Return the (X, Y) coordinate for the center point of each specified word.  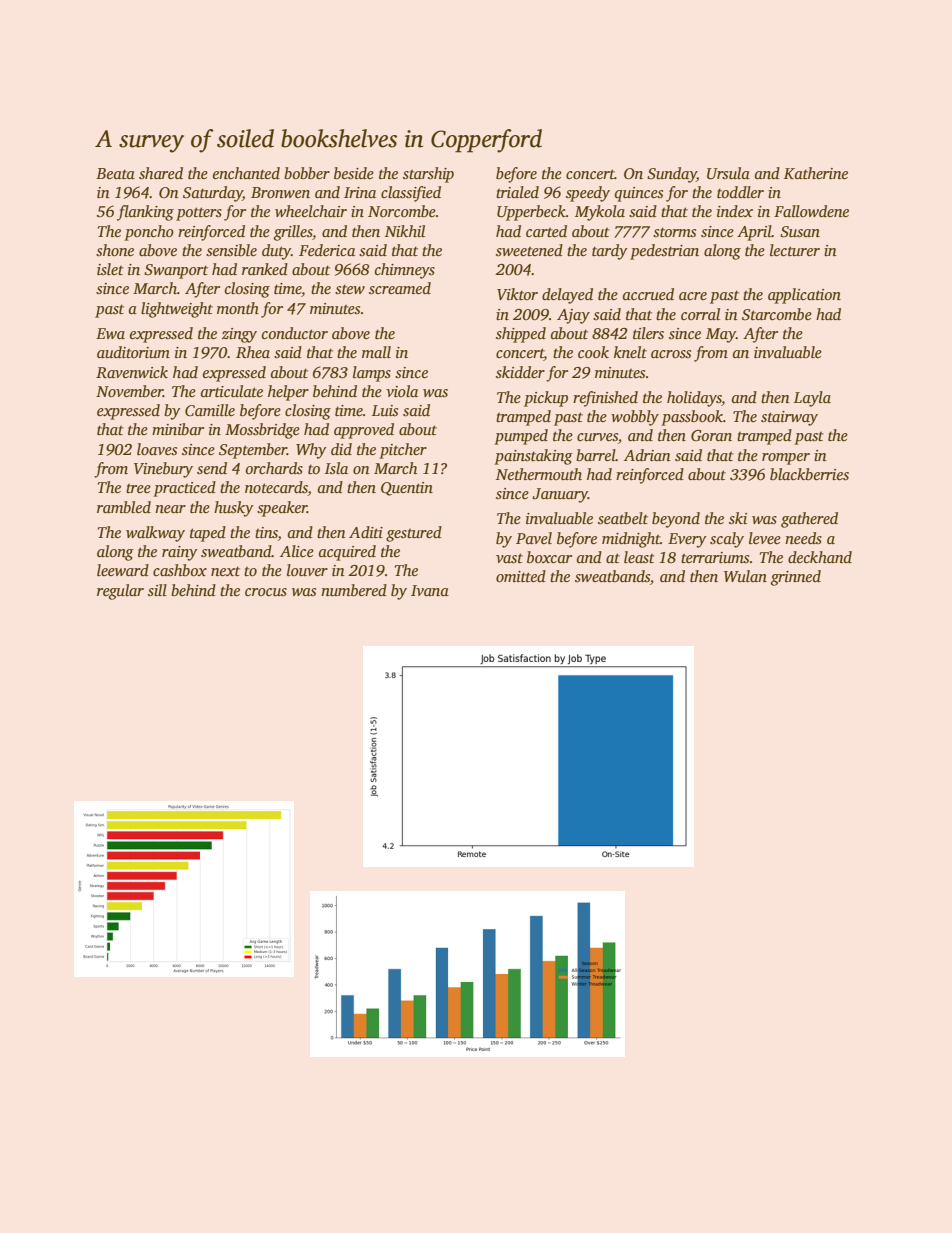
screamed (400, 288)
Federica (327, 250)
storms (674, 232)
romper (786, 459)
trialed (517, 192)
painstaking (533, 457)
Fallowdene (811, 211)
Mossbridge (262, 431)
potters (199, 214)
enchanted (246, 173)
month (238, 308)
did (341, 449)
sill (157, 590)
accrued (648, 294)
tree (138, 488)
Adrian (647, 455)
